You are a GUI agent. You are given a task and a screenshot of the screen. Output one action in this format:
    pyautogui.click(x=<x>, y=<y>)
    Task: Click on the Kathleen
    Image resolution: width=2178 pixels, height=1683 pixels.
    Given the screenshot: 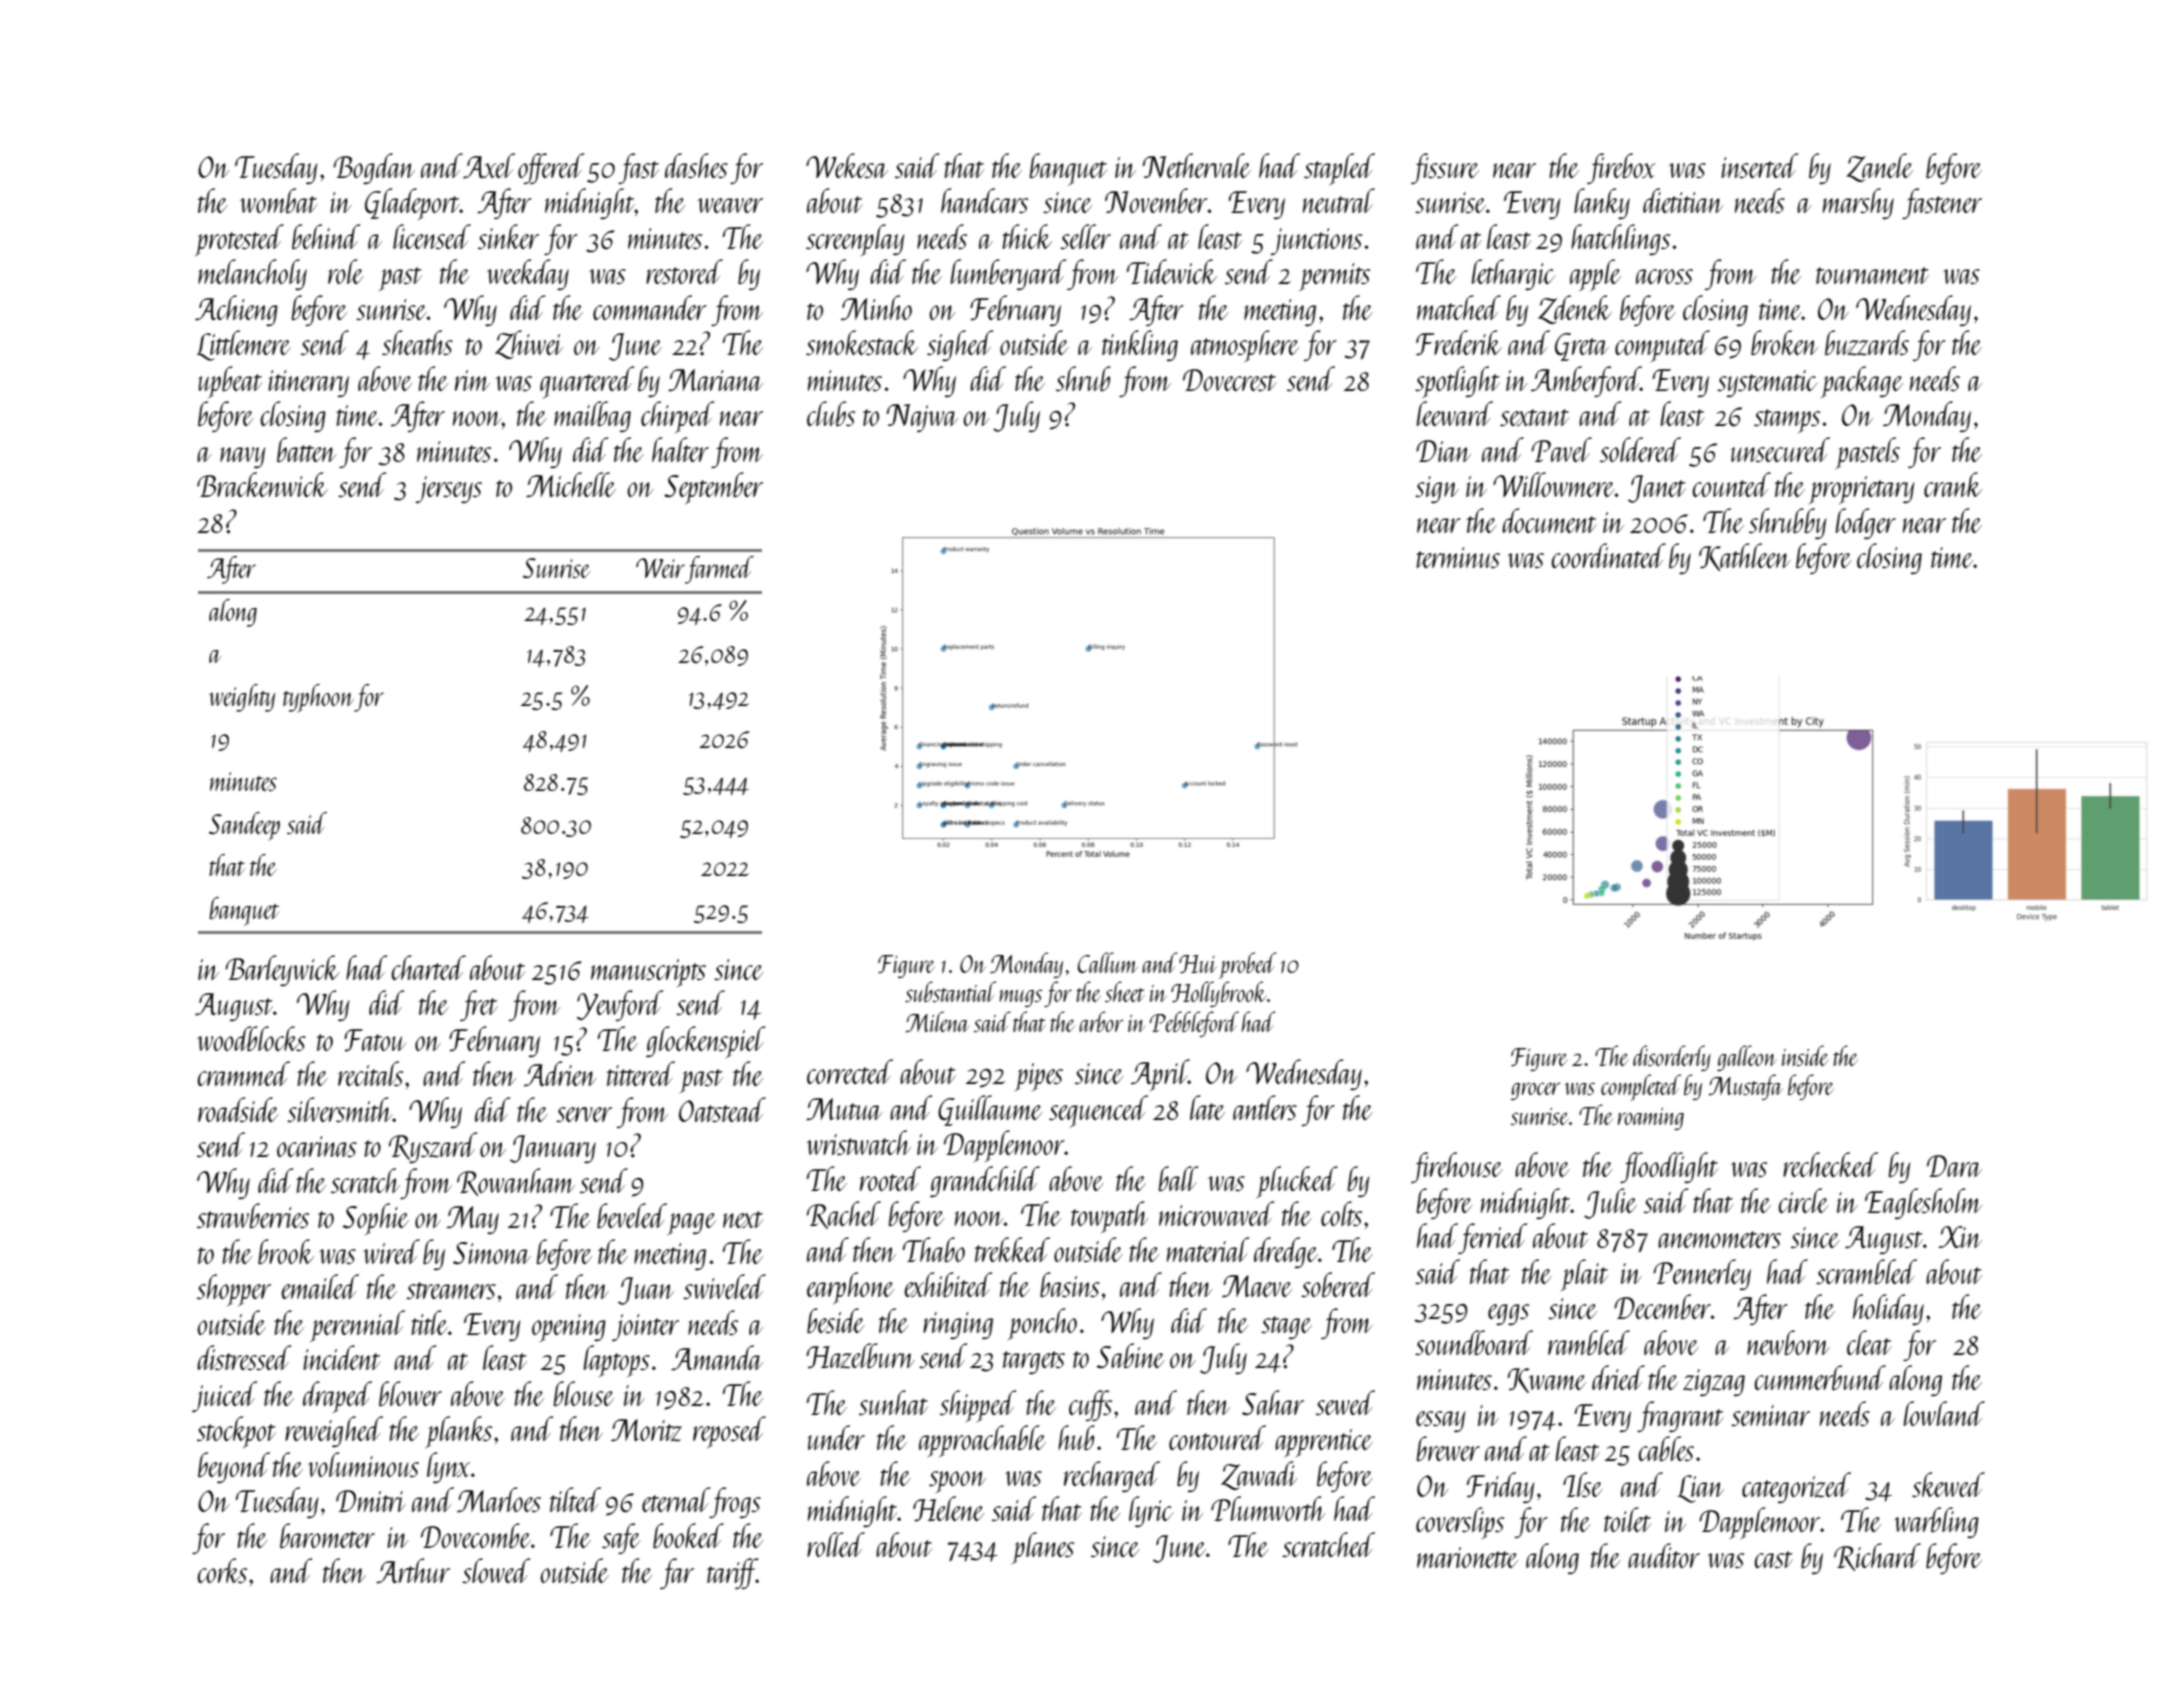 What is the action you would take?
    pyautogui.click(x=1744, y=557)
